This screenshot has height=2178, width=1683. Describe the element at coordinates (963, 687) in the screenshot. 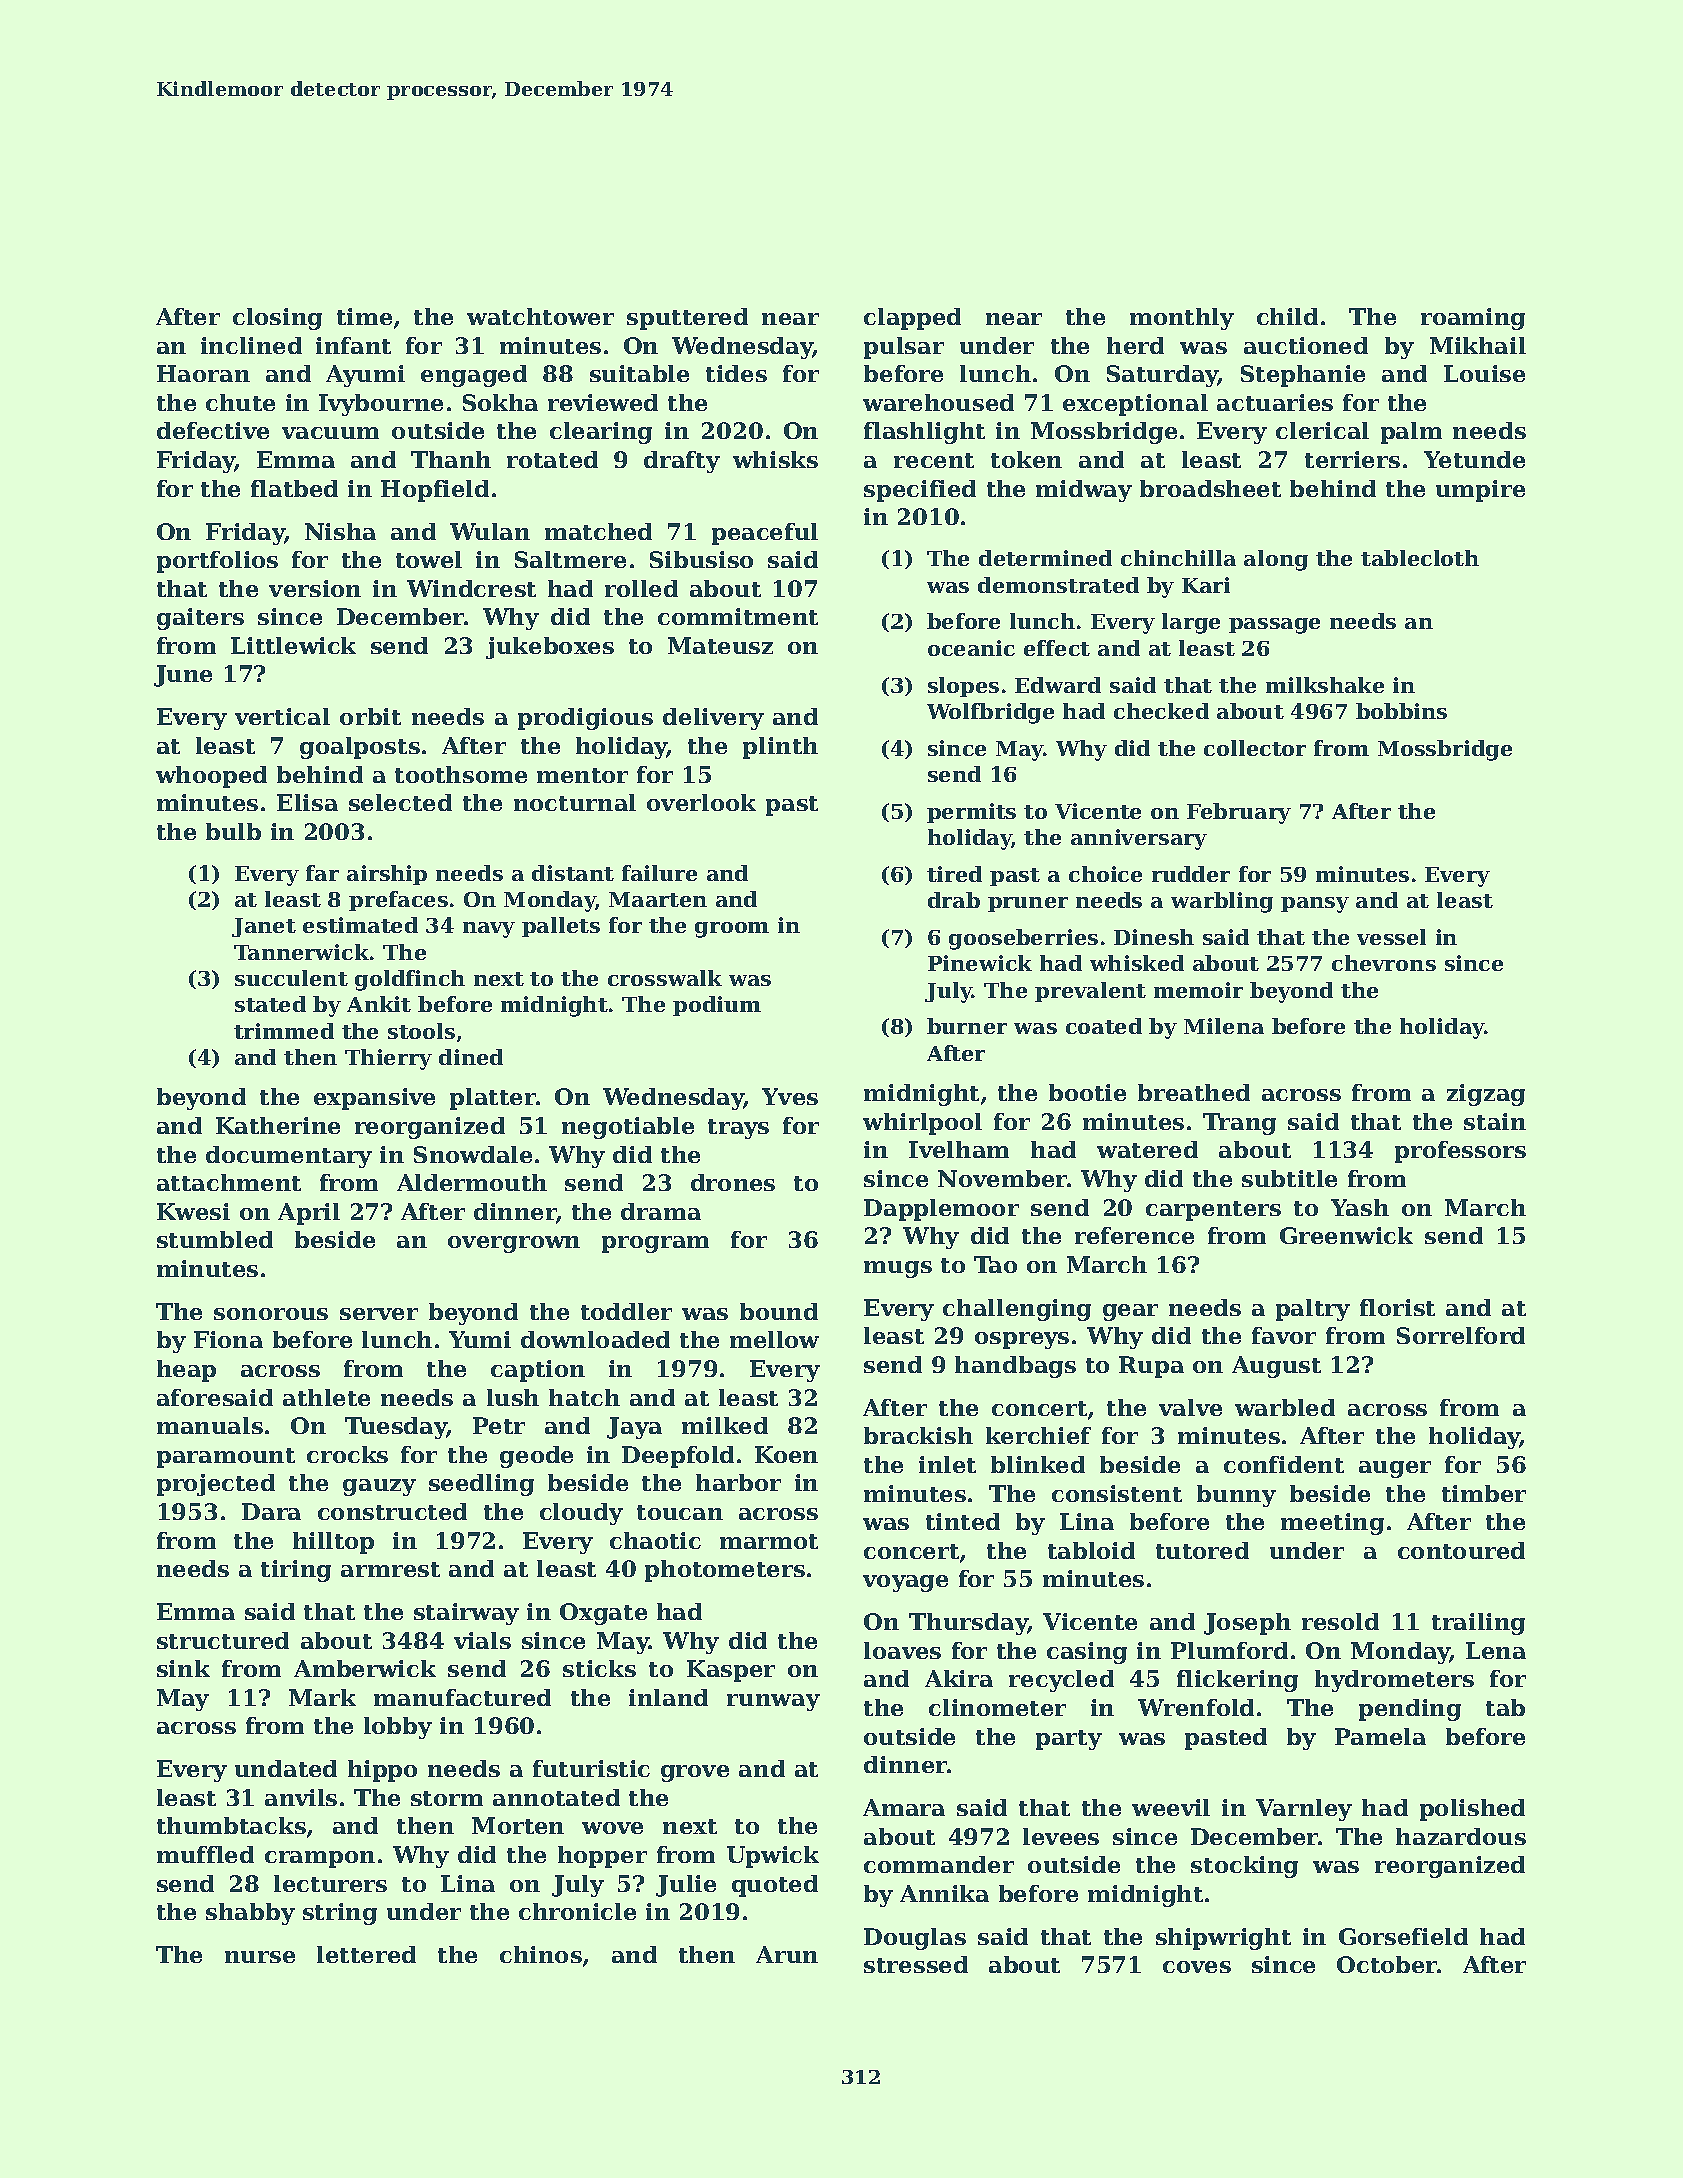

I see `slopes` at that location.
